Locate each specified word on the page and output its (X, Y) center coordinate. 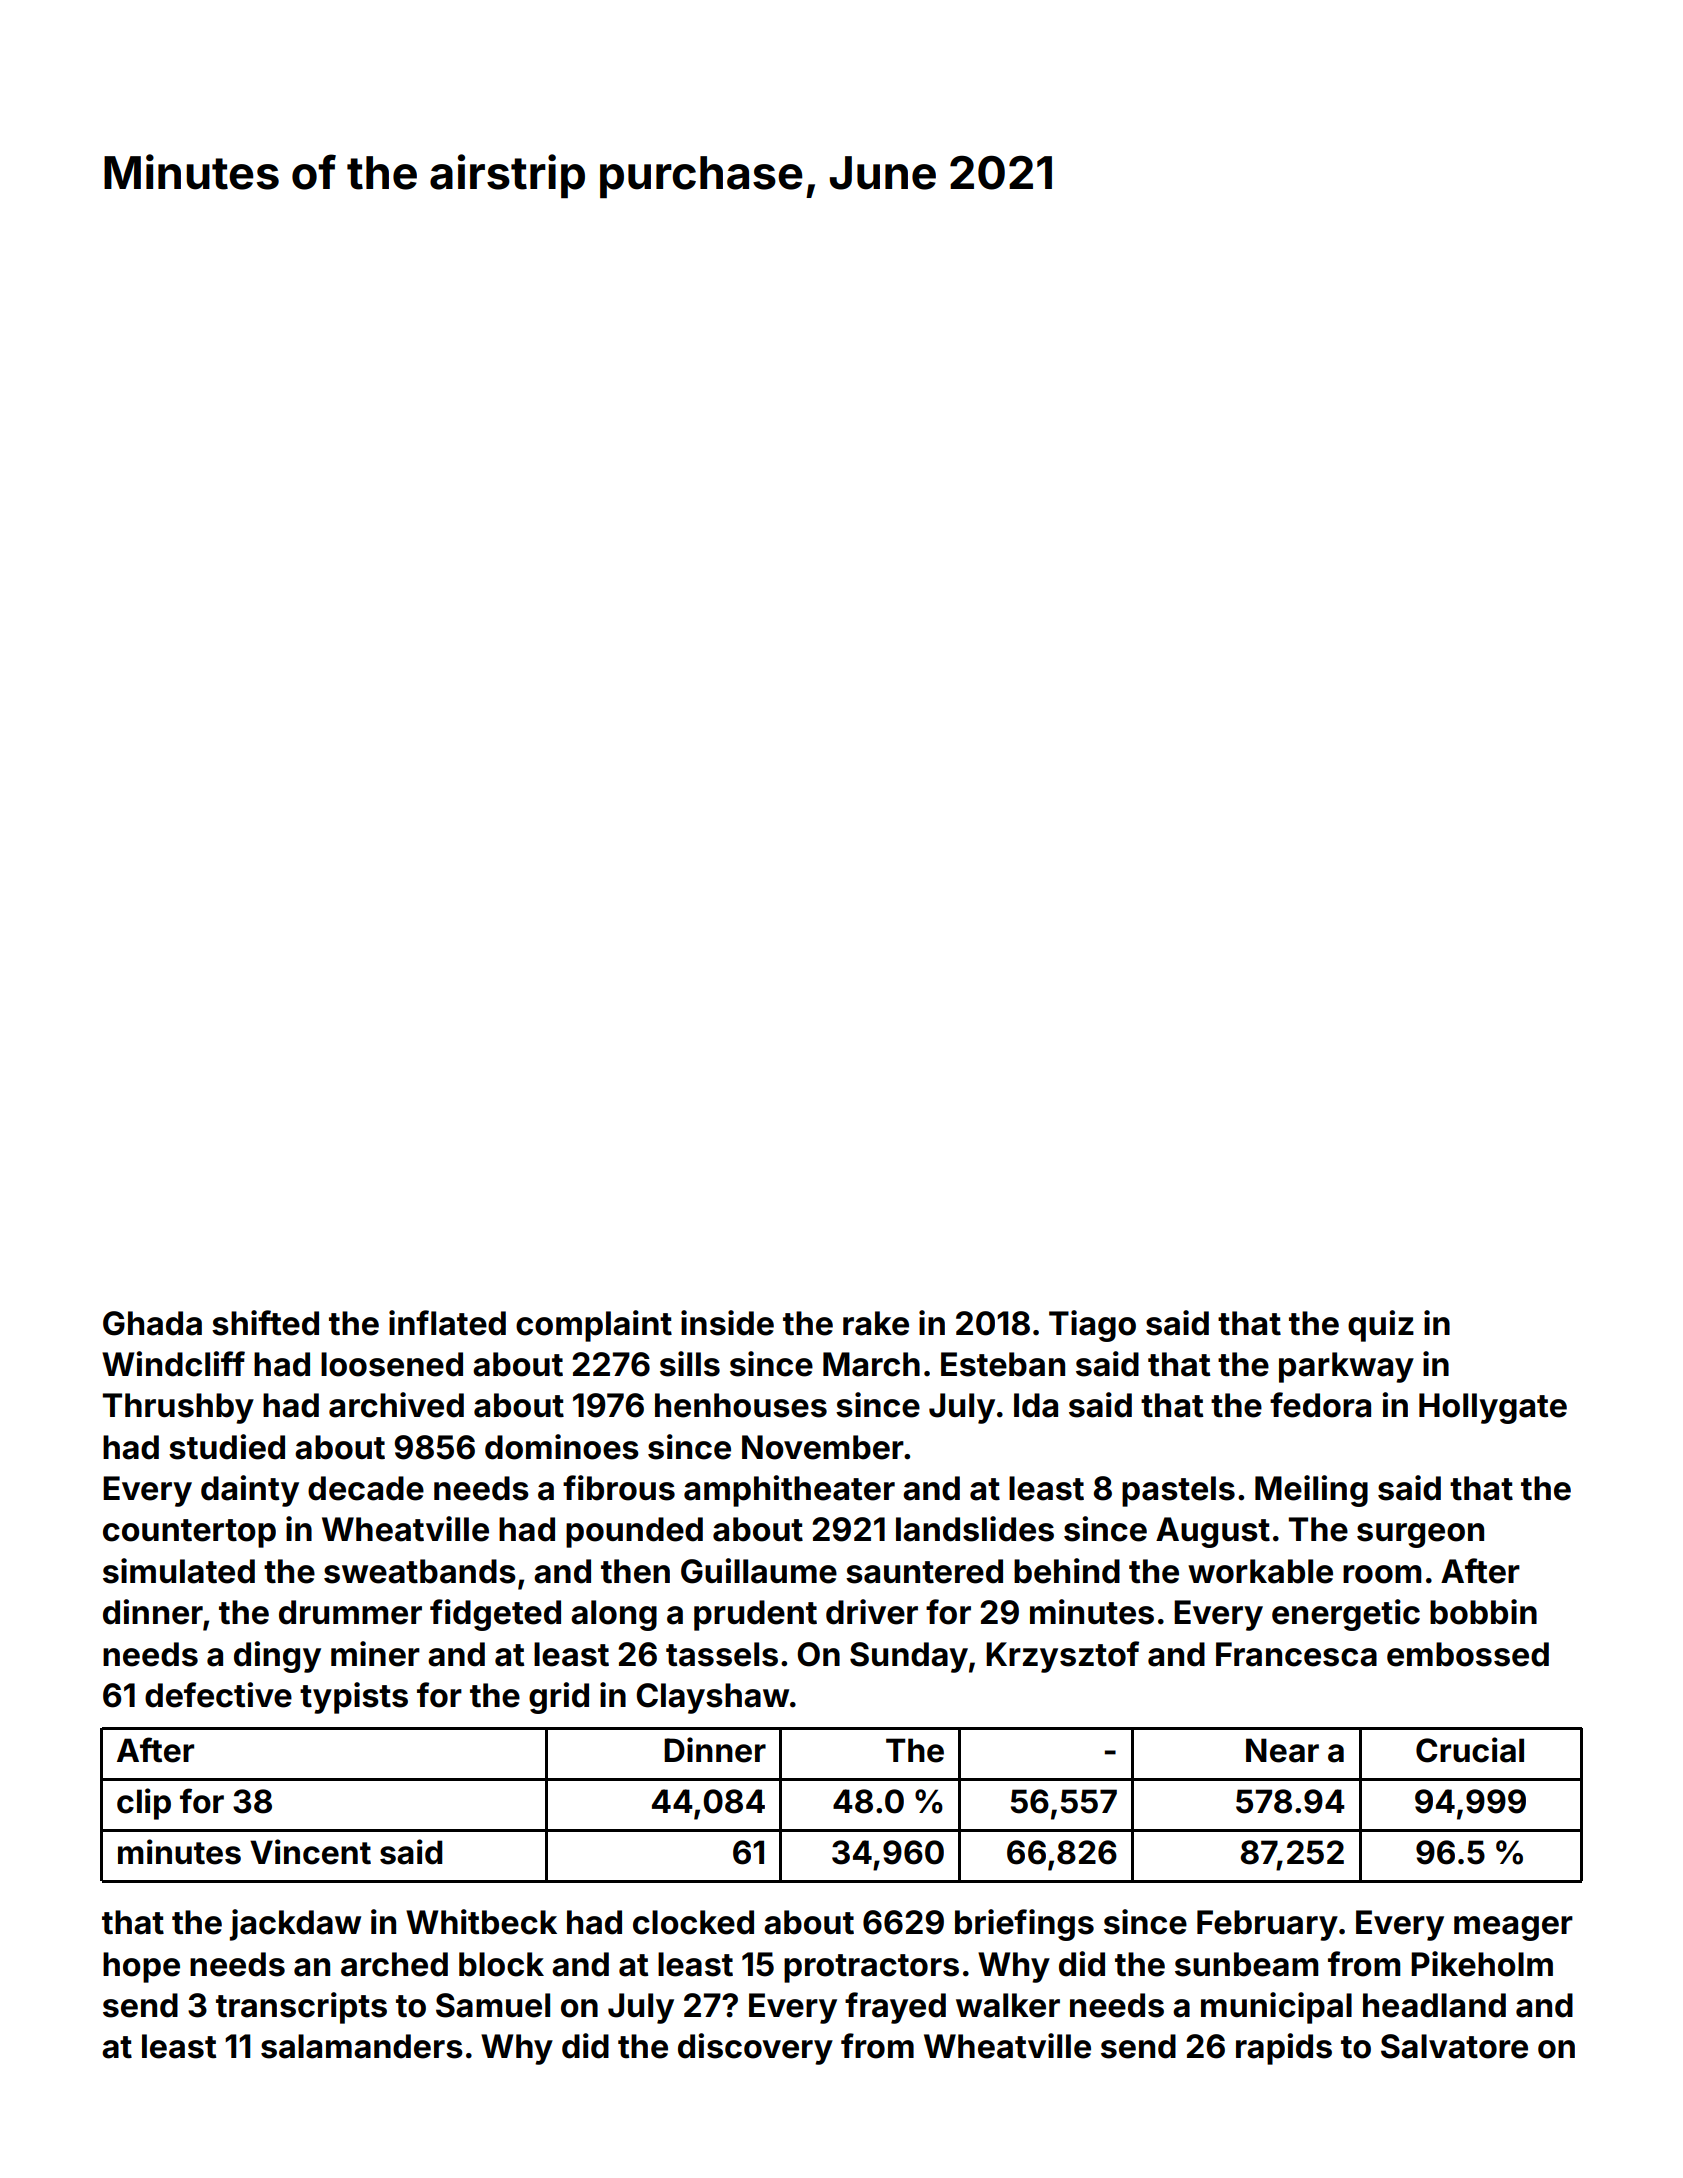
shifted (265, 1323)
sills (690, 1364)
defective (218, 1695)
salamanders (362, 2046)
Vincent (310, 1852)
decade (366, 1488)
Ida (1036, 1405)
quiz (1381, 1326)
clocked (693, 1922)
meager (1513, 1928)
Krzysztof (1062, 1657)
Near (1282, 1750)
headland (1434, 2005)
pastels (1178, 1491)
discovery (755, 2049)
